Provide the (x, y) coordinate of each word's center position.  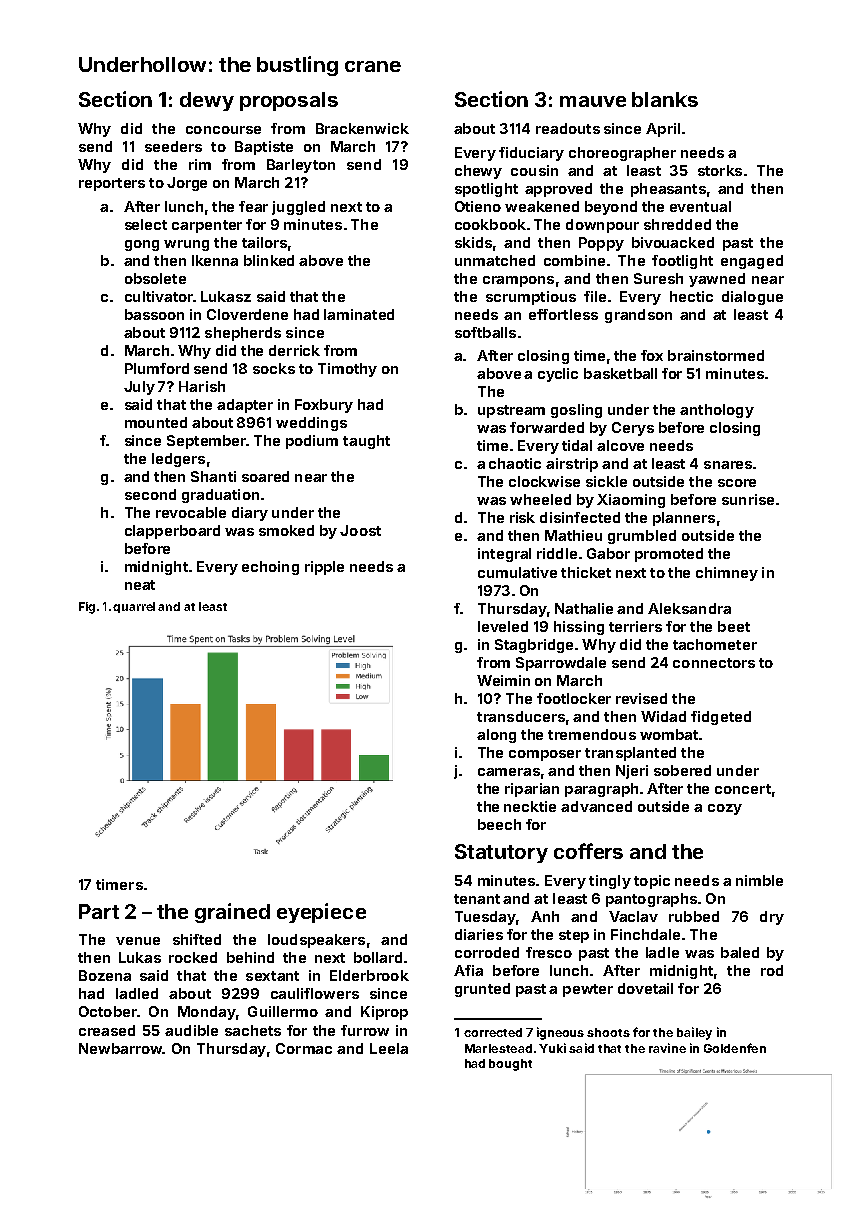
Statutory (501, 853)
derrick (294, 350)
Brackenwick (362, 128)
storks (720, 170)
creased (107, 1030)
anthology (717, 411)
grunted (482, 990)
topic (652, 882)
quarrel (134, 607)
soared (265, 476)
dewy (207, 101)
